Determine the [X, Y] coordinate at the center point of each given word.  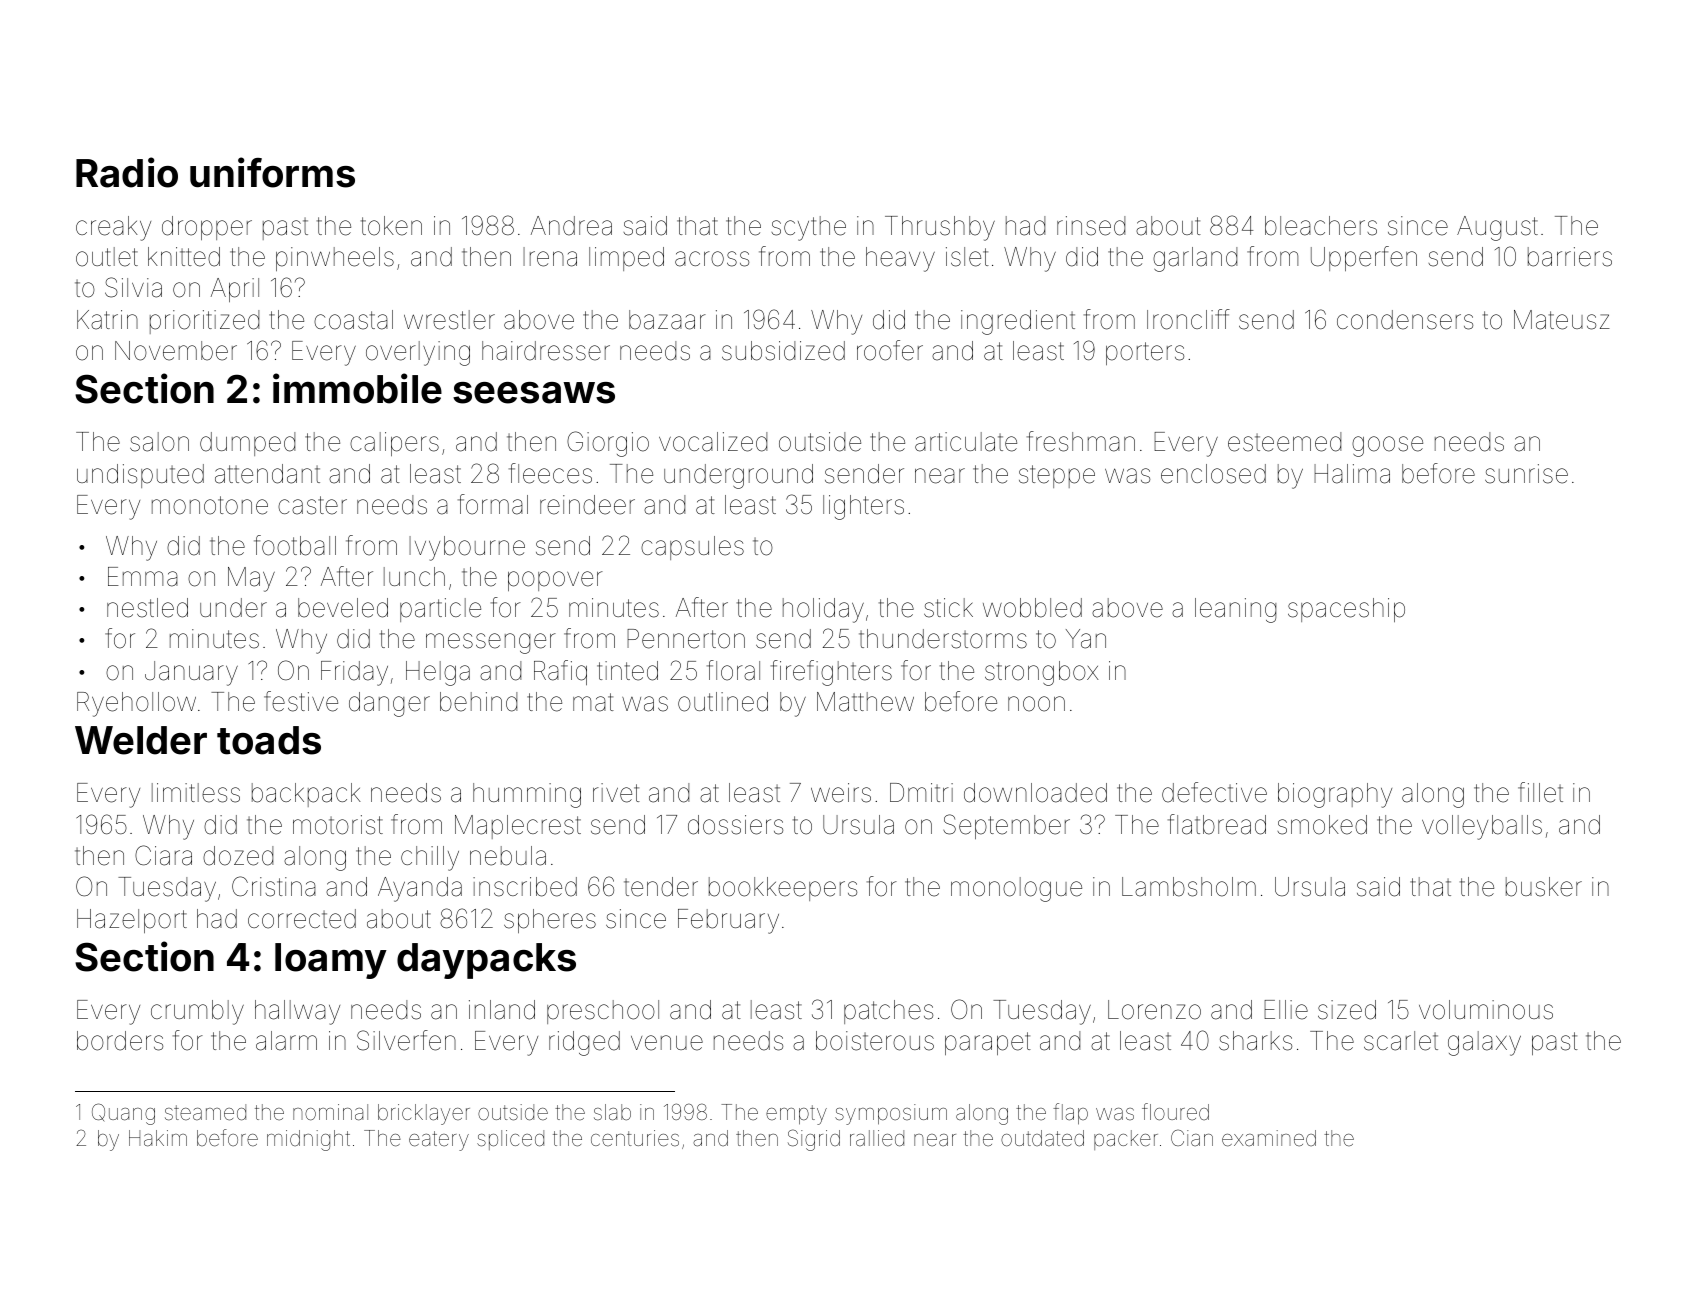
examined [1269, 1138]
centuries [635, 1138]
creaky [113, 228]
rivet [616, 793]
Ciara [163, 855]
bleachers [1321, 226]
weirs [841, 793]
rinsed [1091, 226]
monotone [210, 505]
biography [1335, 795]
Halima [1352, 474]
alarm [286, 1041]
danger [389, 704]
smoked [1322, 825]
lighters [863, 507]
